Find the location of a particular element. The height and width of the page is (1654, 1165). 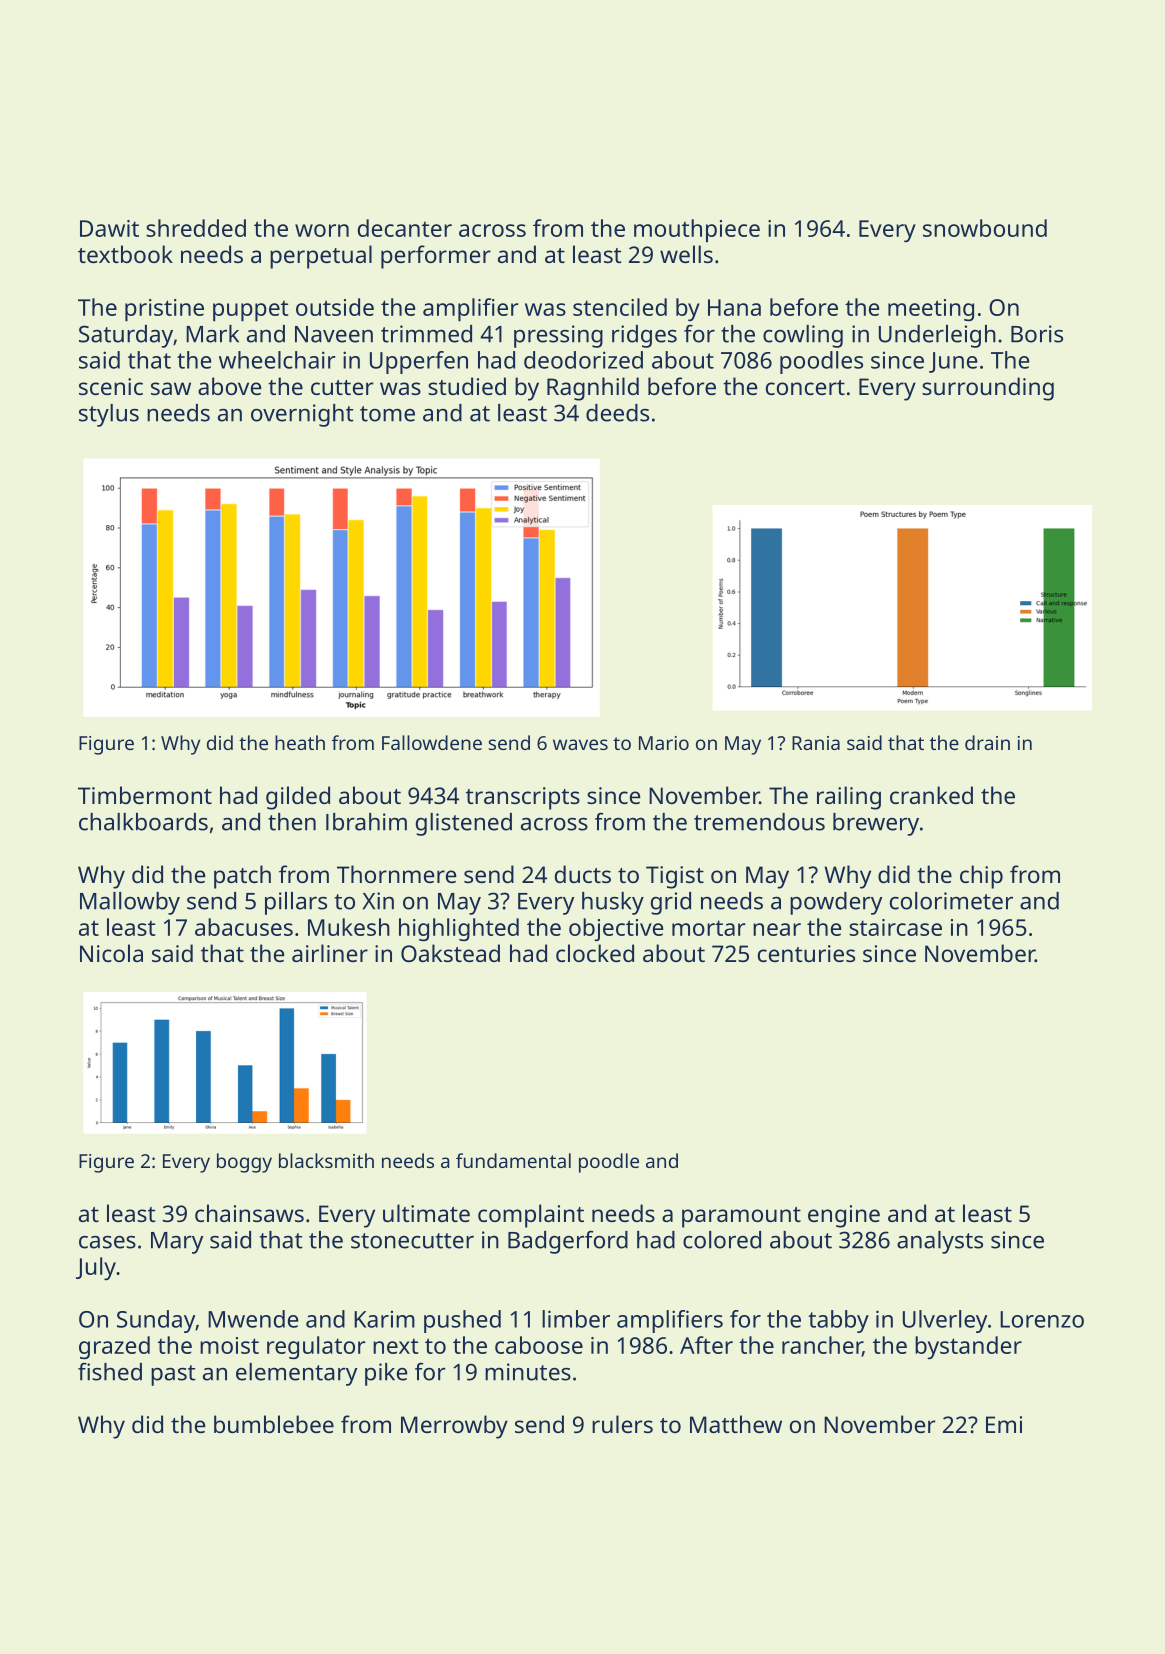

chip is located at coordinates (981, 877).
